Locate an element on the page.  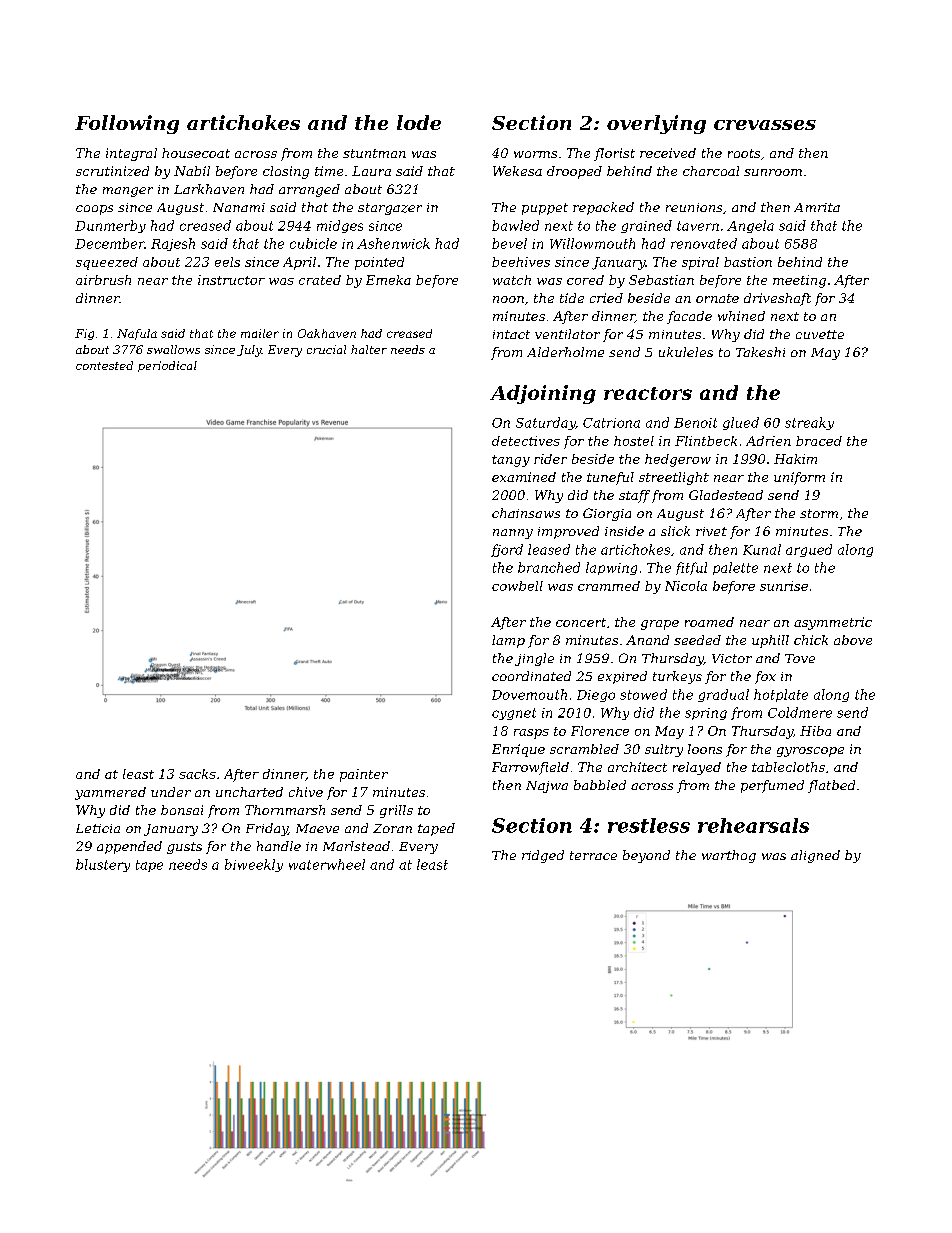
handle is located at coordinates (279, 846).
